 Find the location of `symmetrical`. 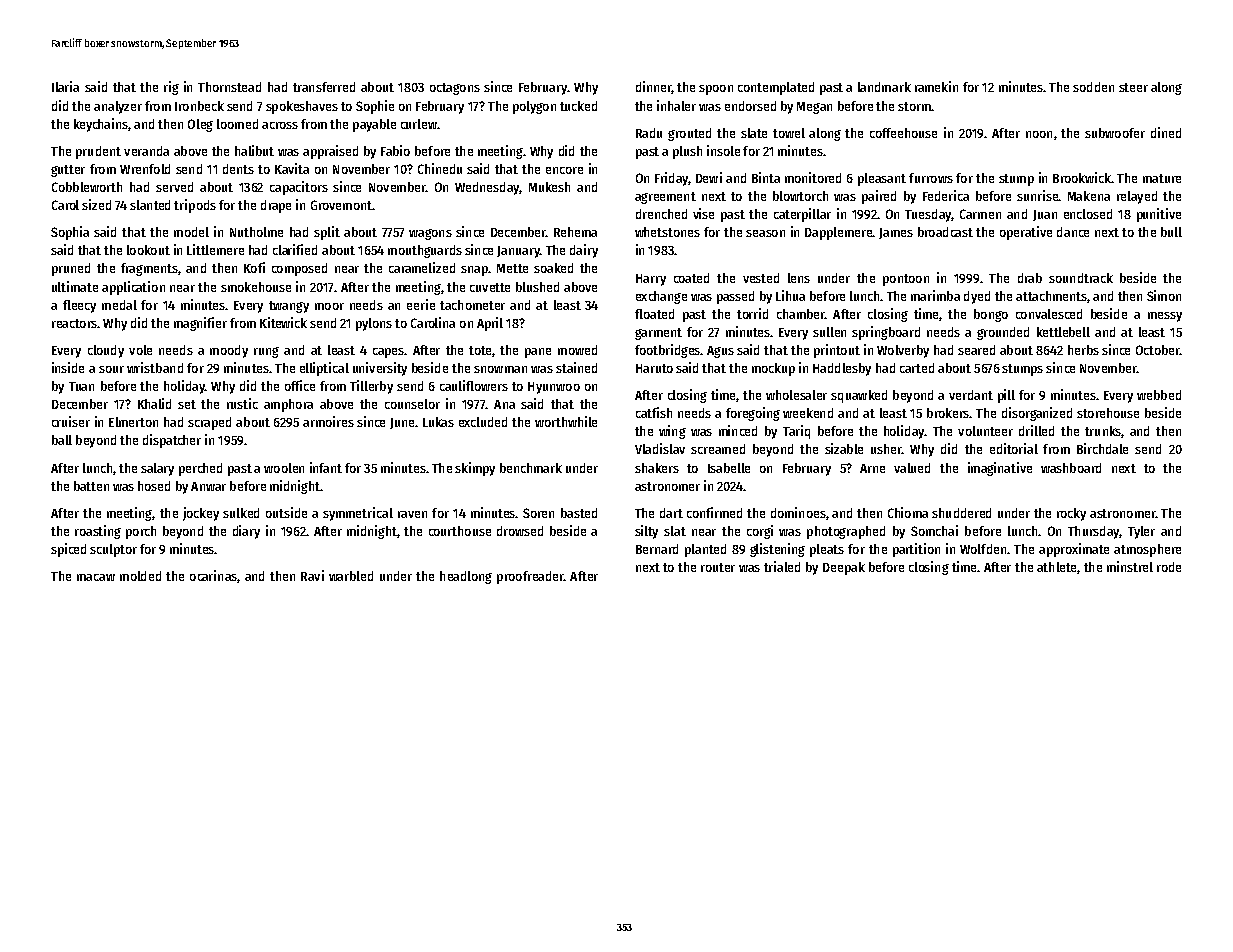

symmetrical is located at coordinates (358, 514).
